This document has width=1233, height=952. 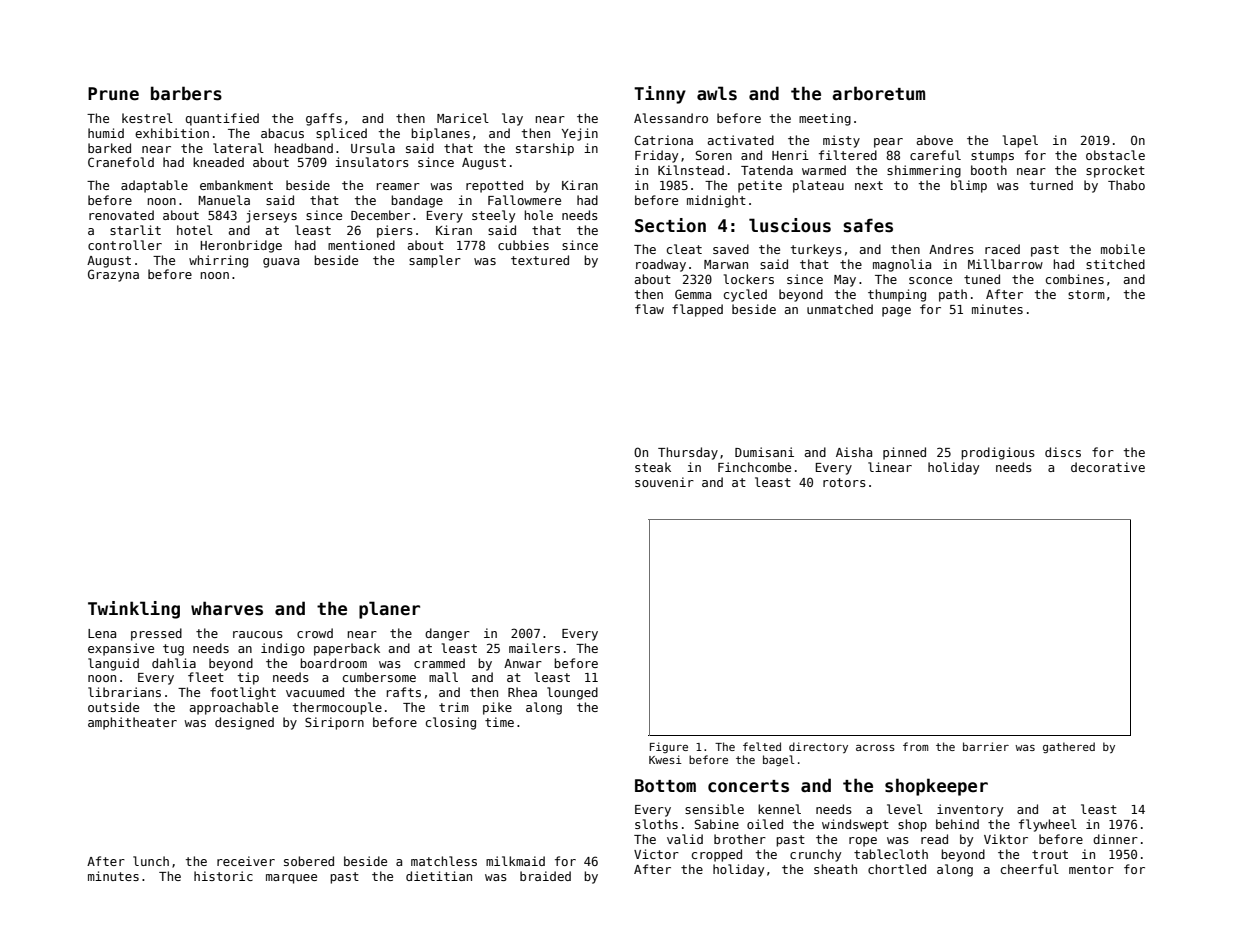 I want to click on braided, so click(x=545, y=876).
